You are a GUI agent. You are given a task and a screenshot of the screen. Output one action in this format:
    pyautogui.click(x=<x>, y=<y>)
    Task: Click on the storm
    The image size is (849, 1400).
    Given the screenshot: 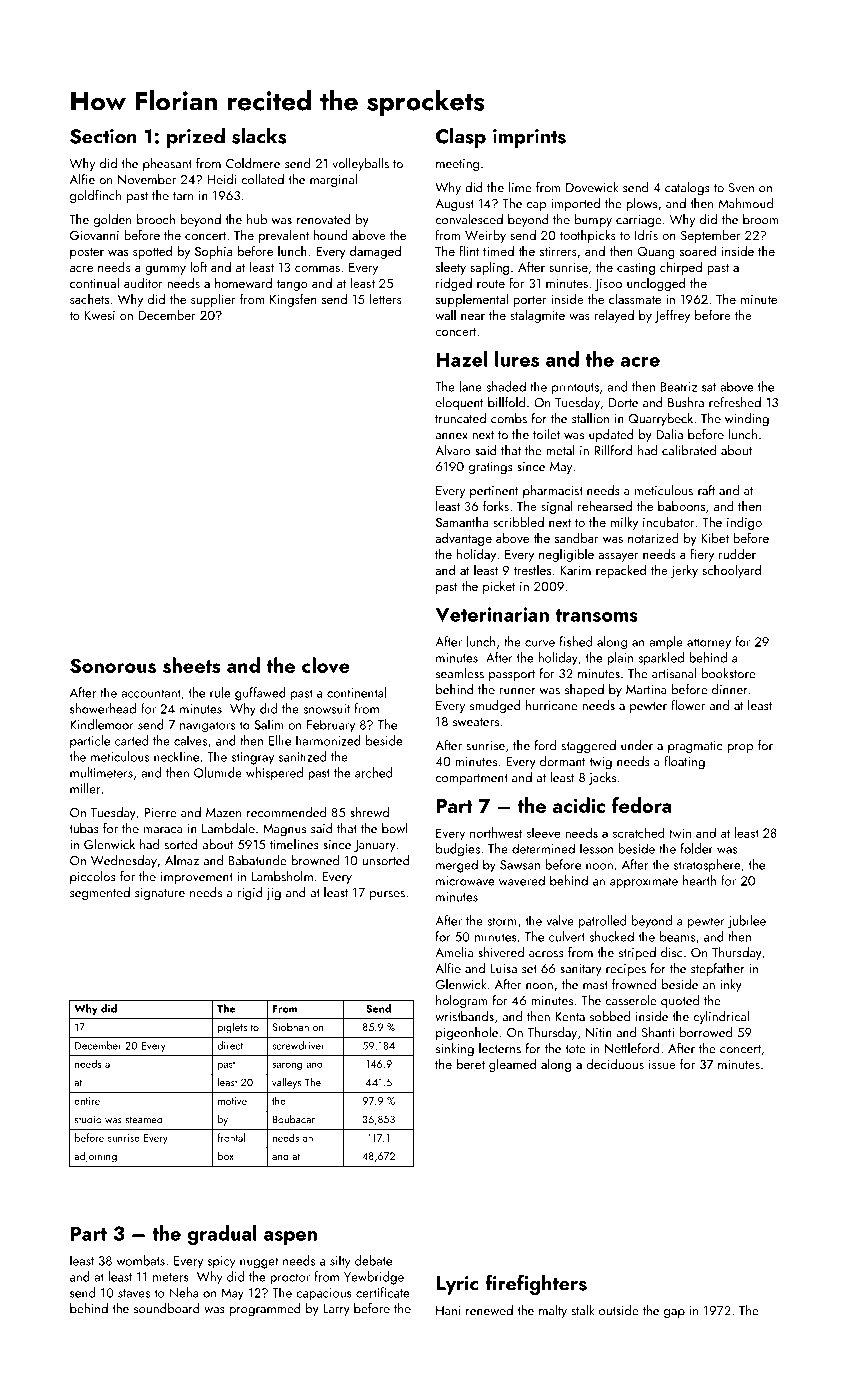 What is the action you would take?
    pyautogui.click(x=502, y=921)
